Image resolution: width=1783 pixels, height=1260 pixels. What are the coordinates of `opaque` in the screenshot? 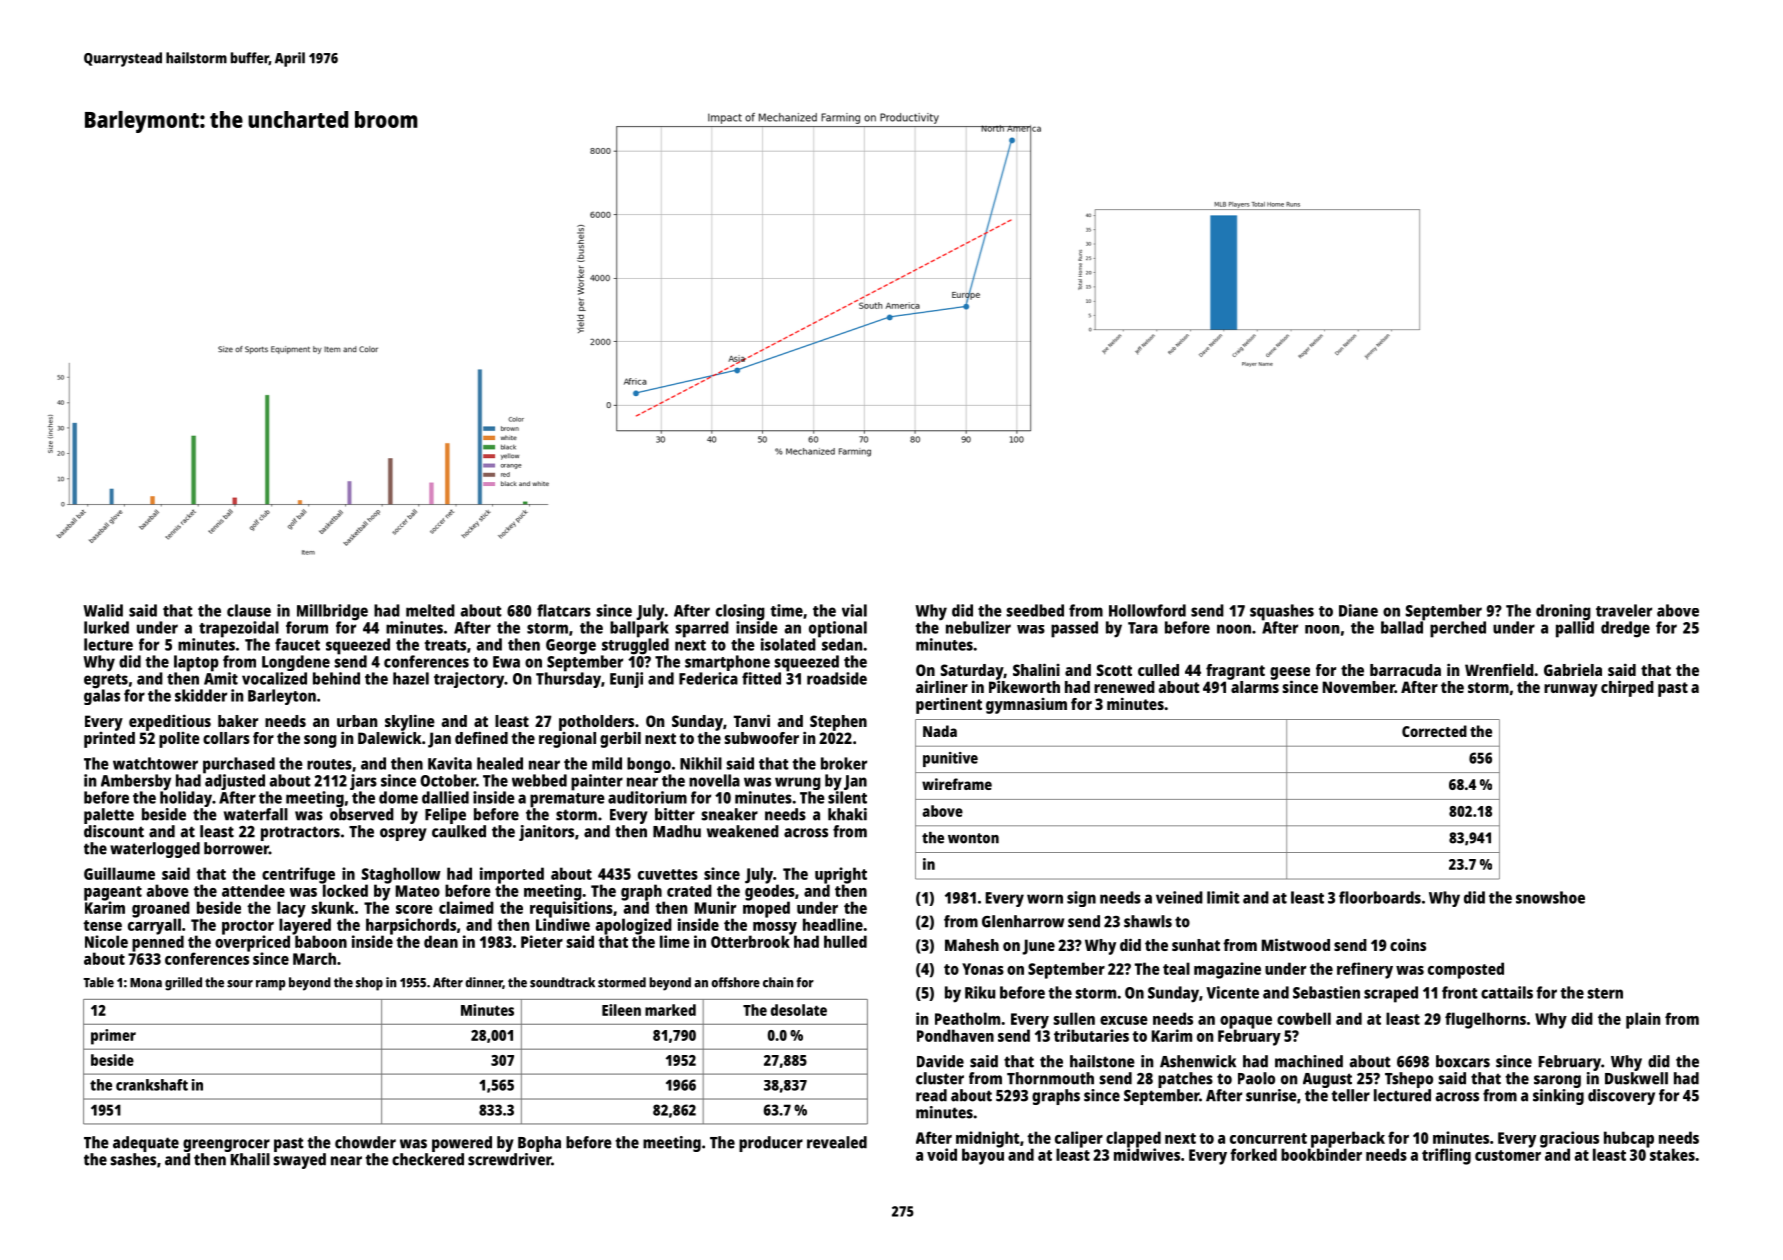 It's located at (1246, 1022).
